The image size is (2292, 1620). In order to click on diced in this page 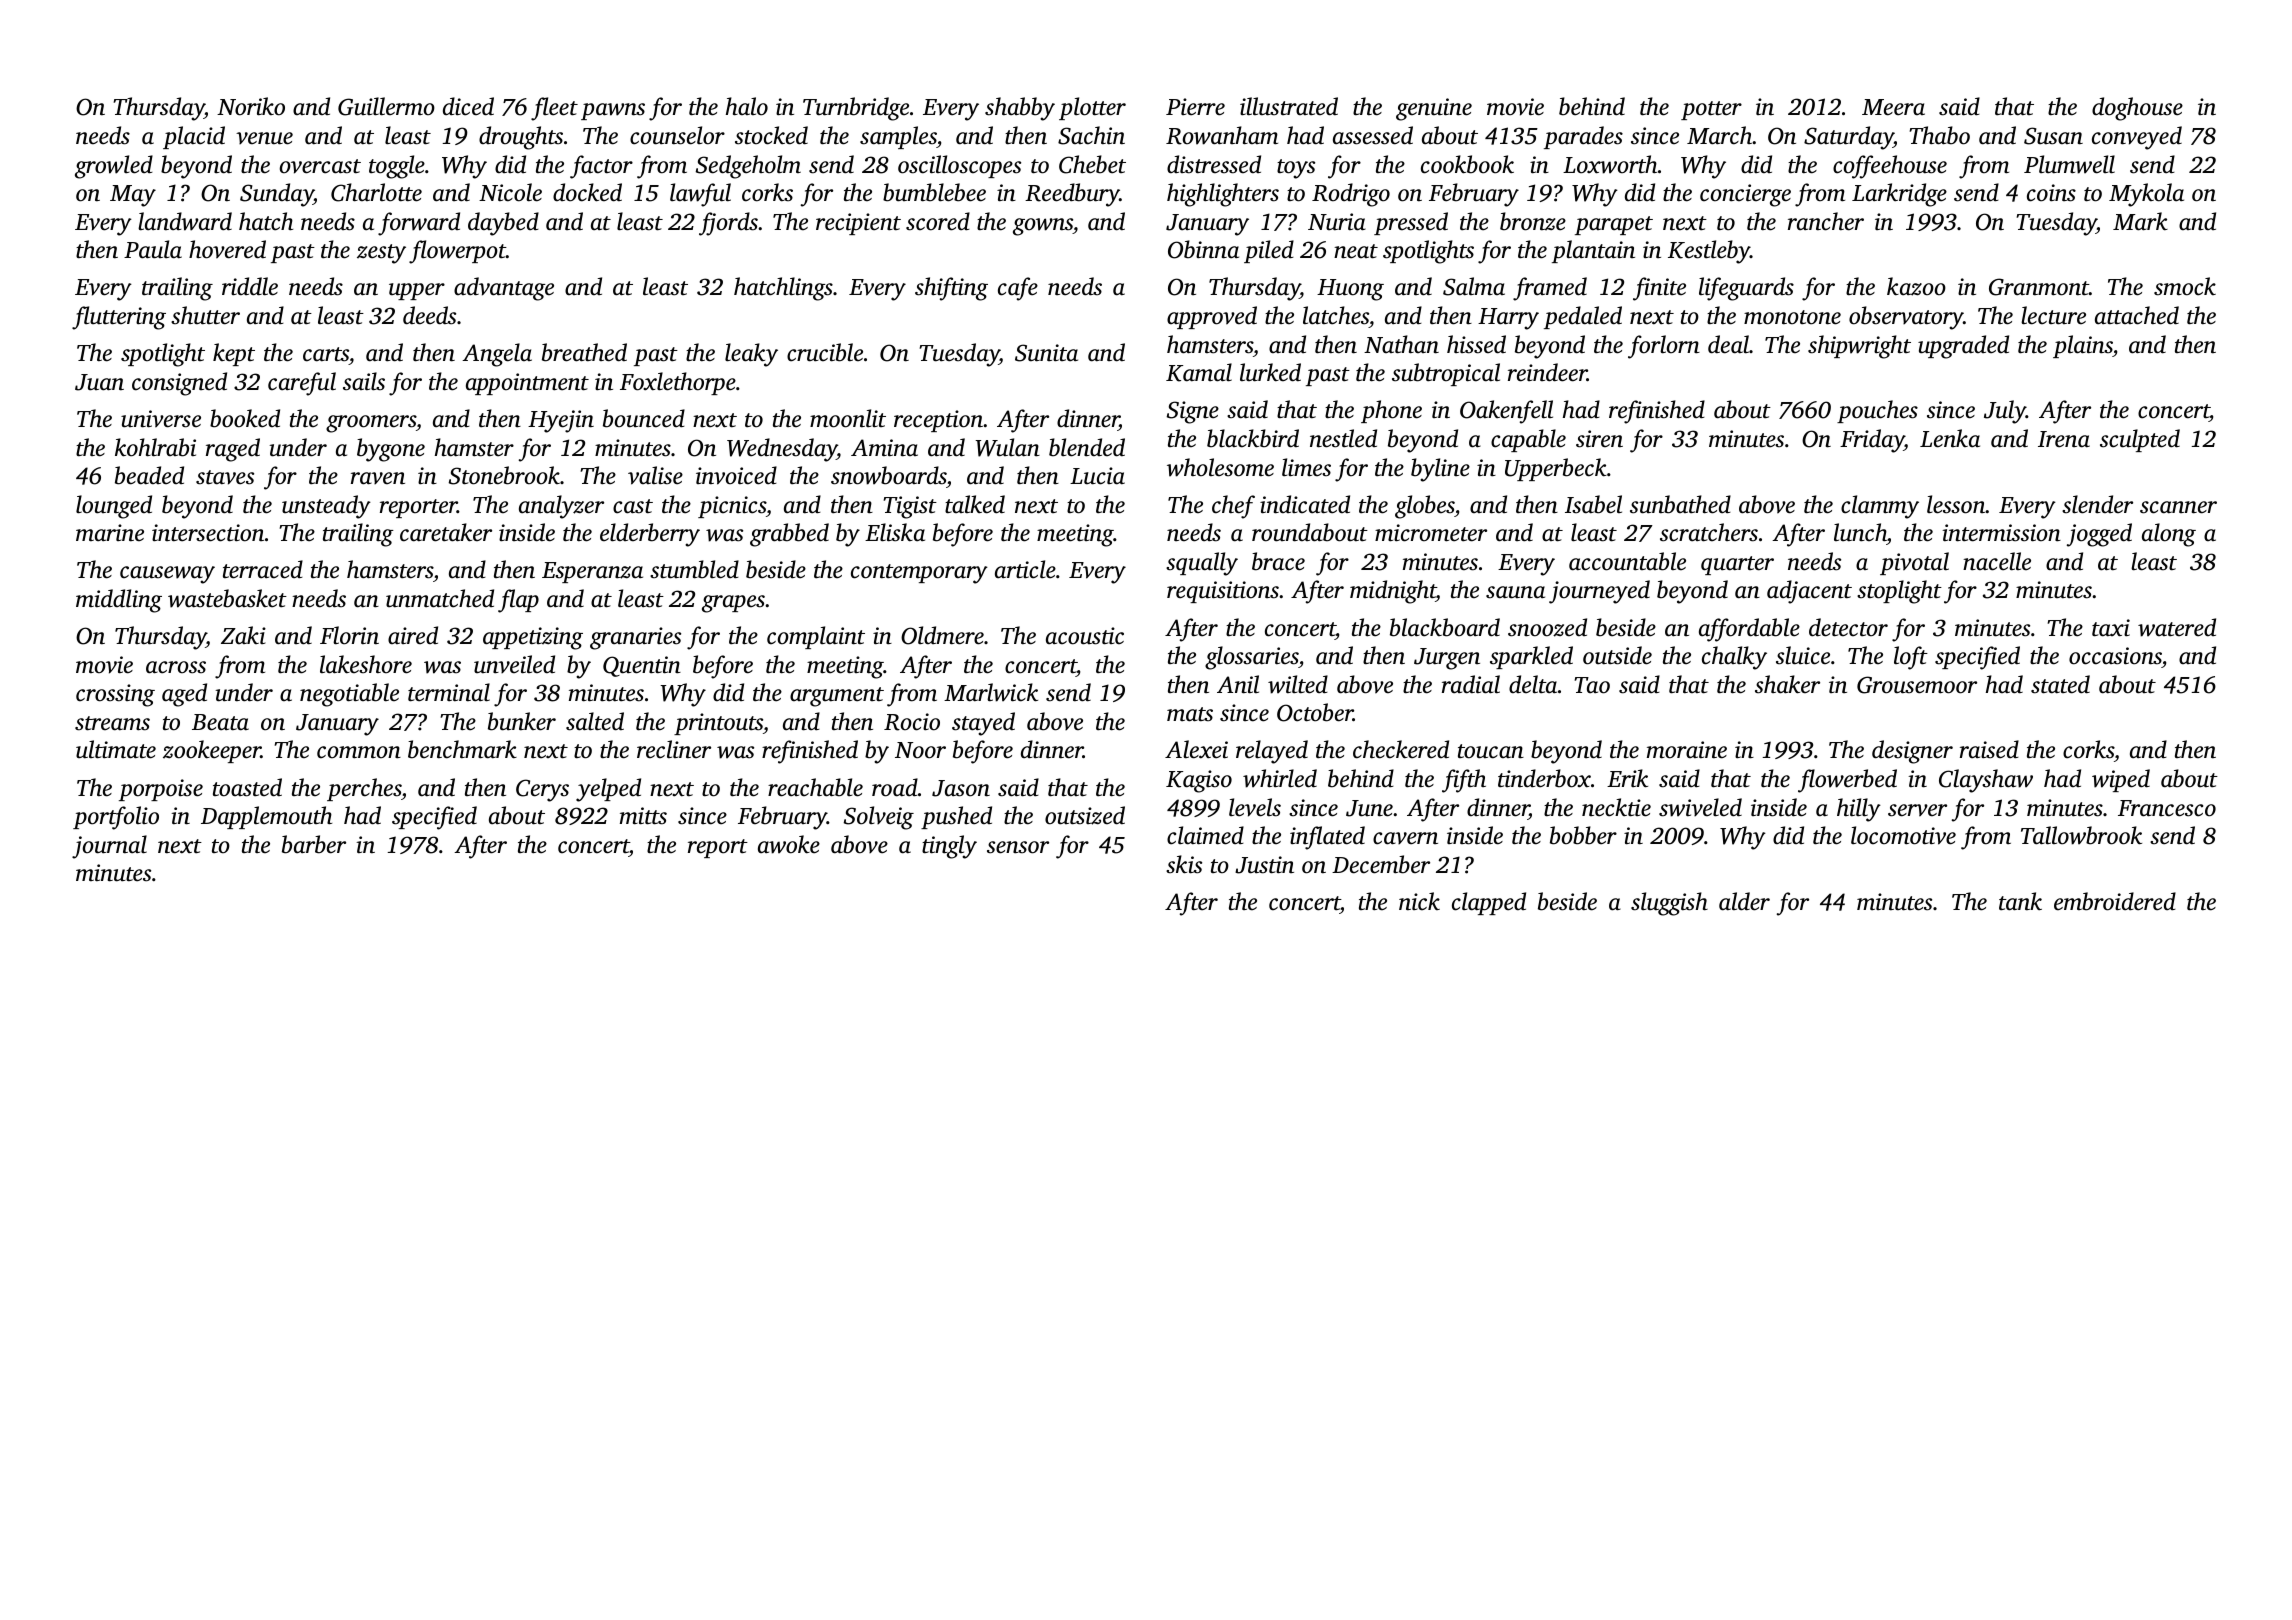, I will do `click(468, 106)`.
